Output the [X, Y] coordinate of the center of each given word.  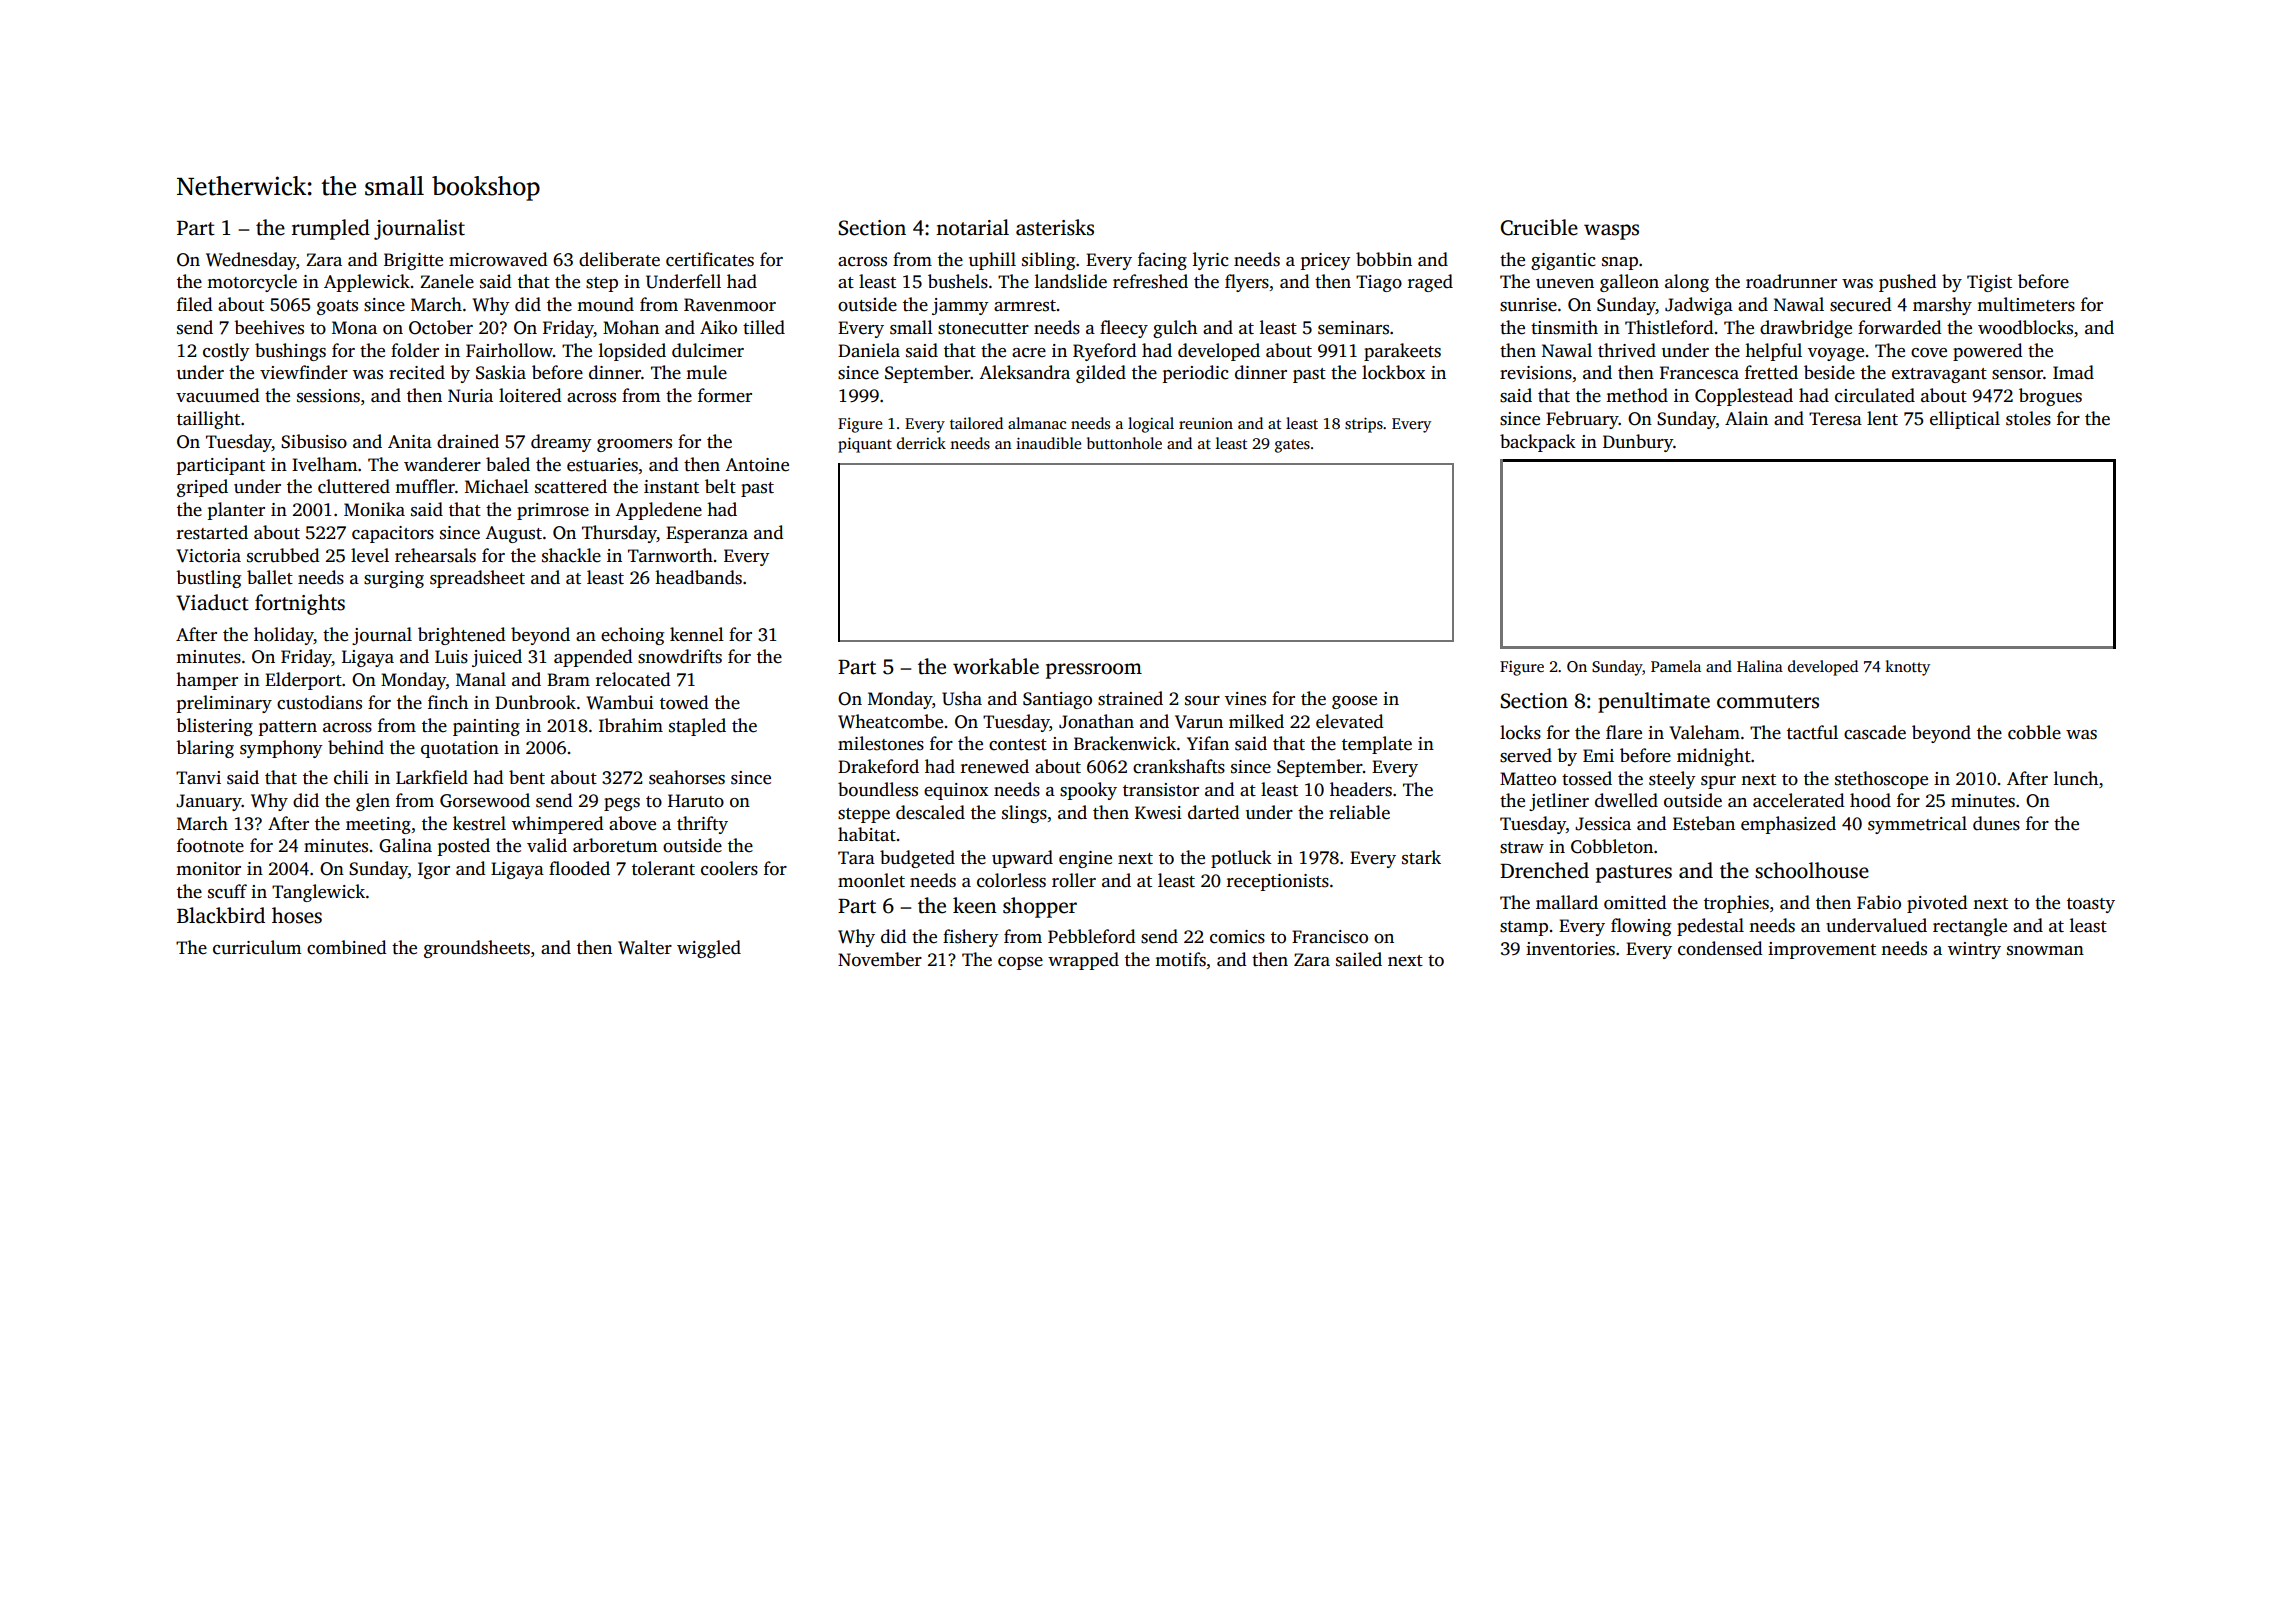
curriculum [257, 947]
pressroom [1094, 671]
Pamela [1676, 666]
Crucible [1539, 227]
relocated [633, 679]
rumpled [331, 229]
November [880, 959]
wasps [1611, 232]
